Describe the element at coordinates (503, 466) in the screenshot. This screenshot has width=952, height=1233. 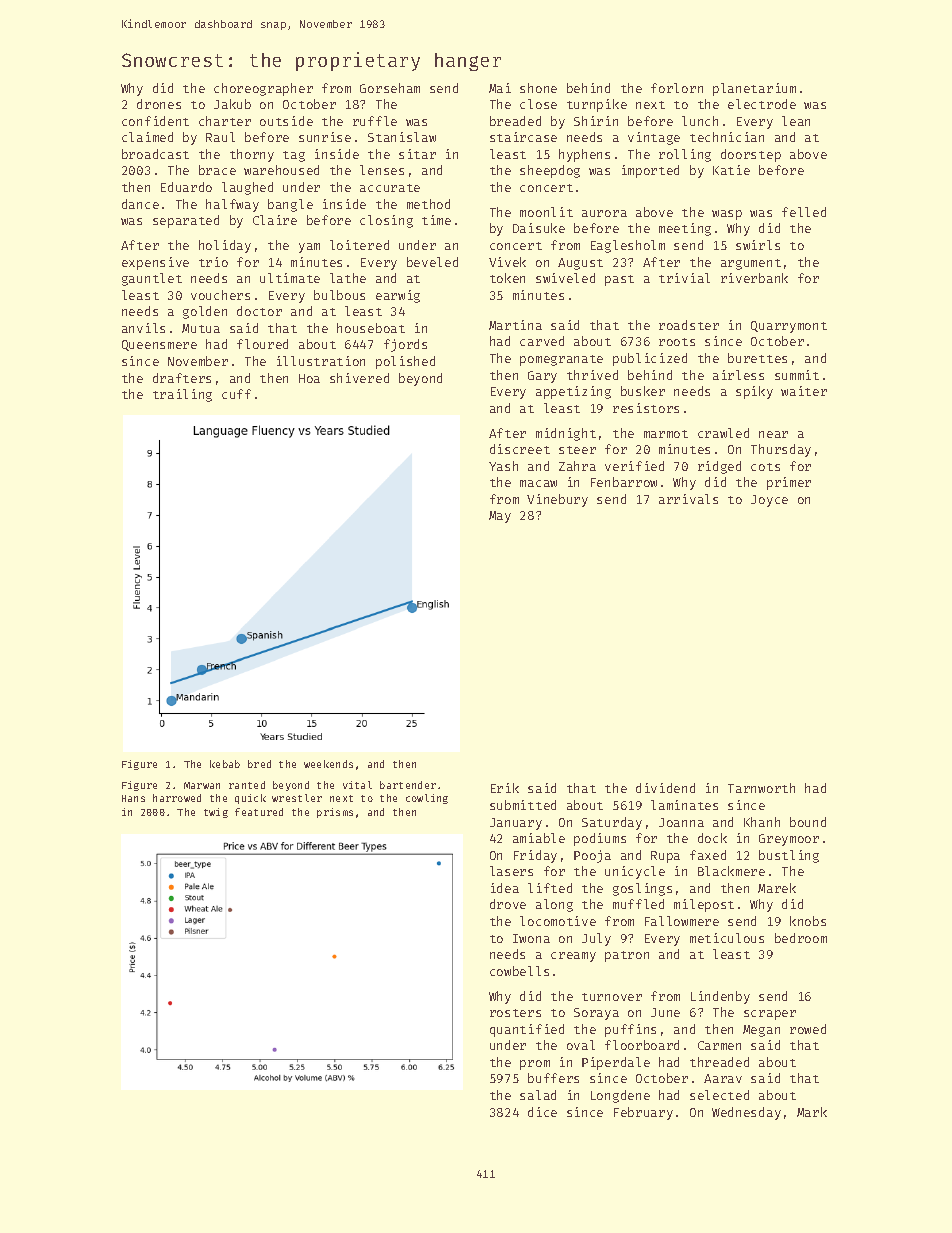
I see `Yash` at that location.
